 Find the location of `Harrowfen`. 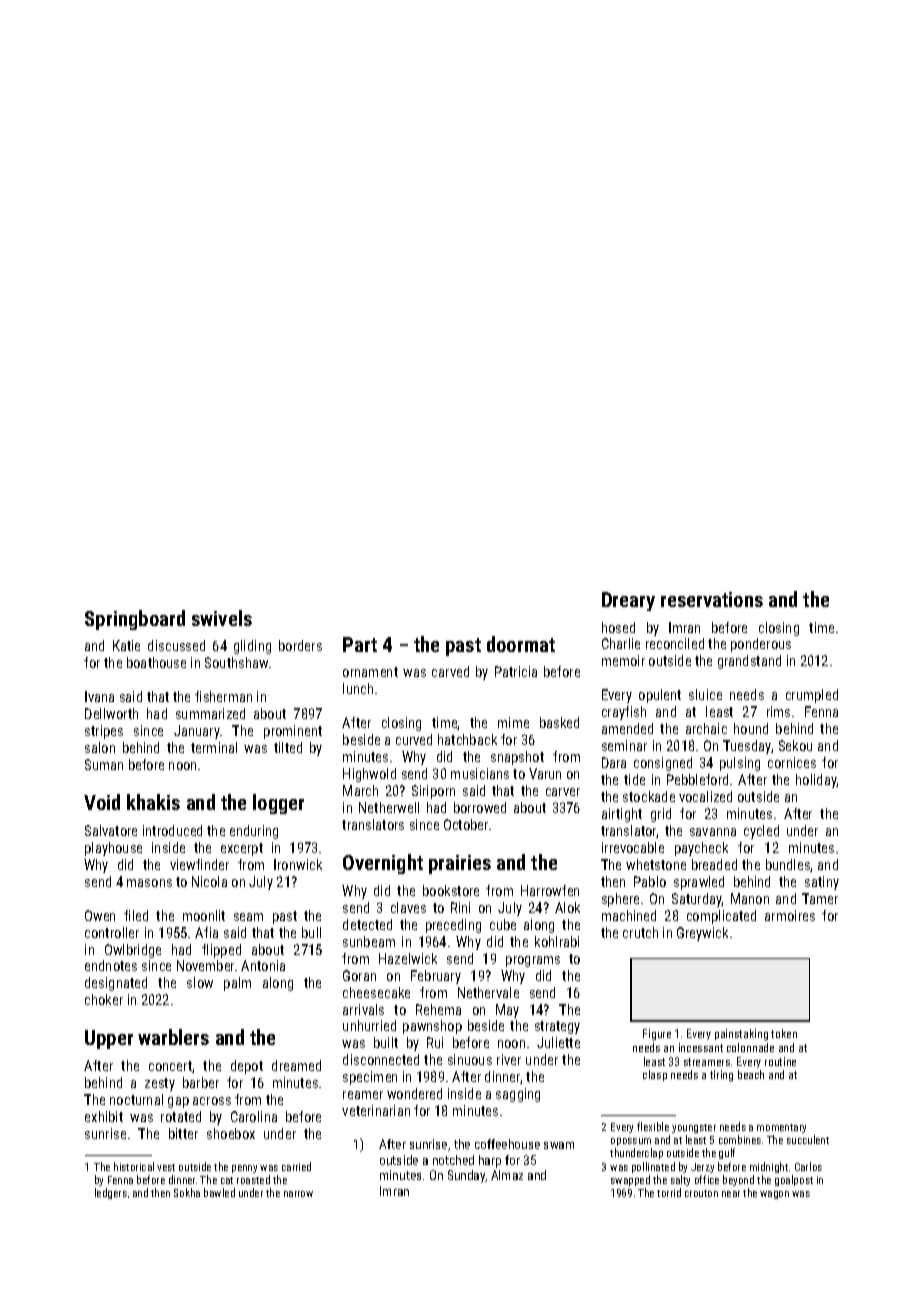

Harrowfen is located at coordinates (550, 890).
